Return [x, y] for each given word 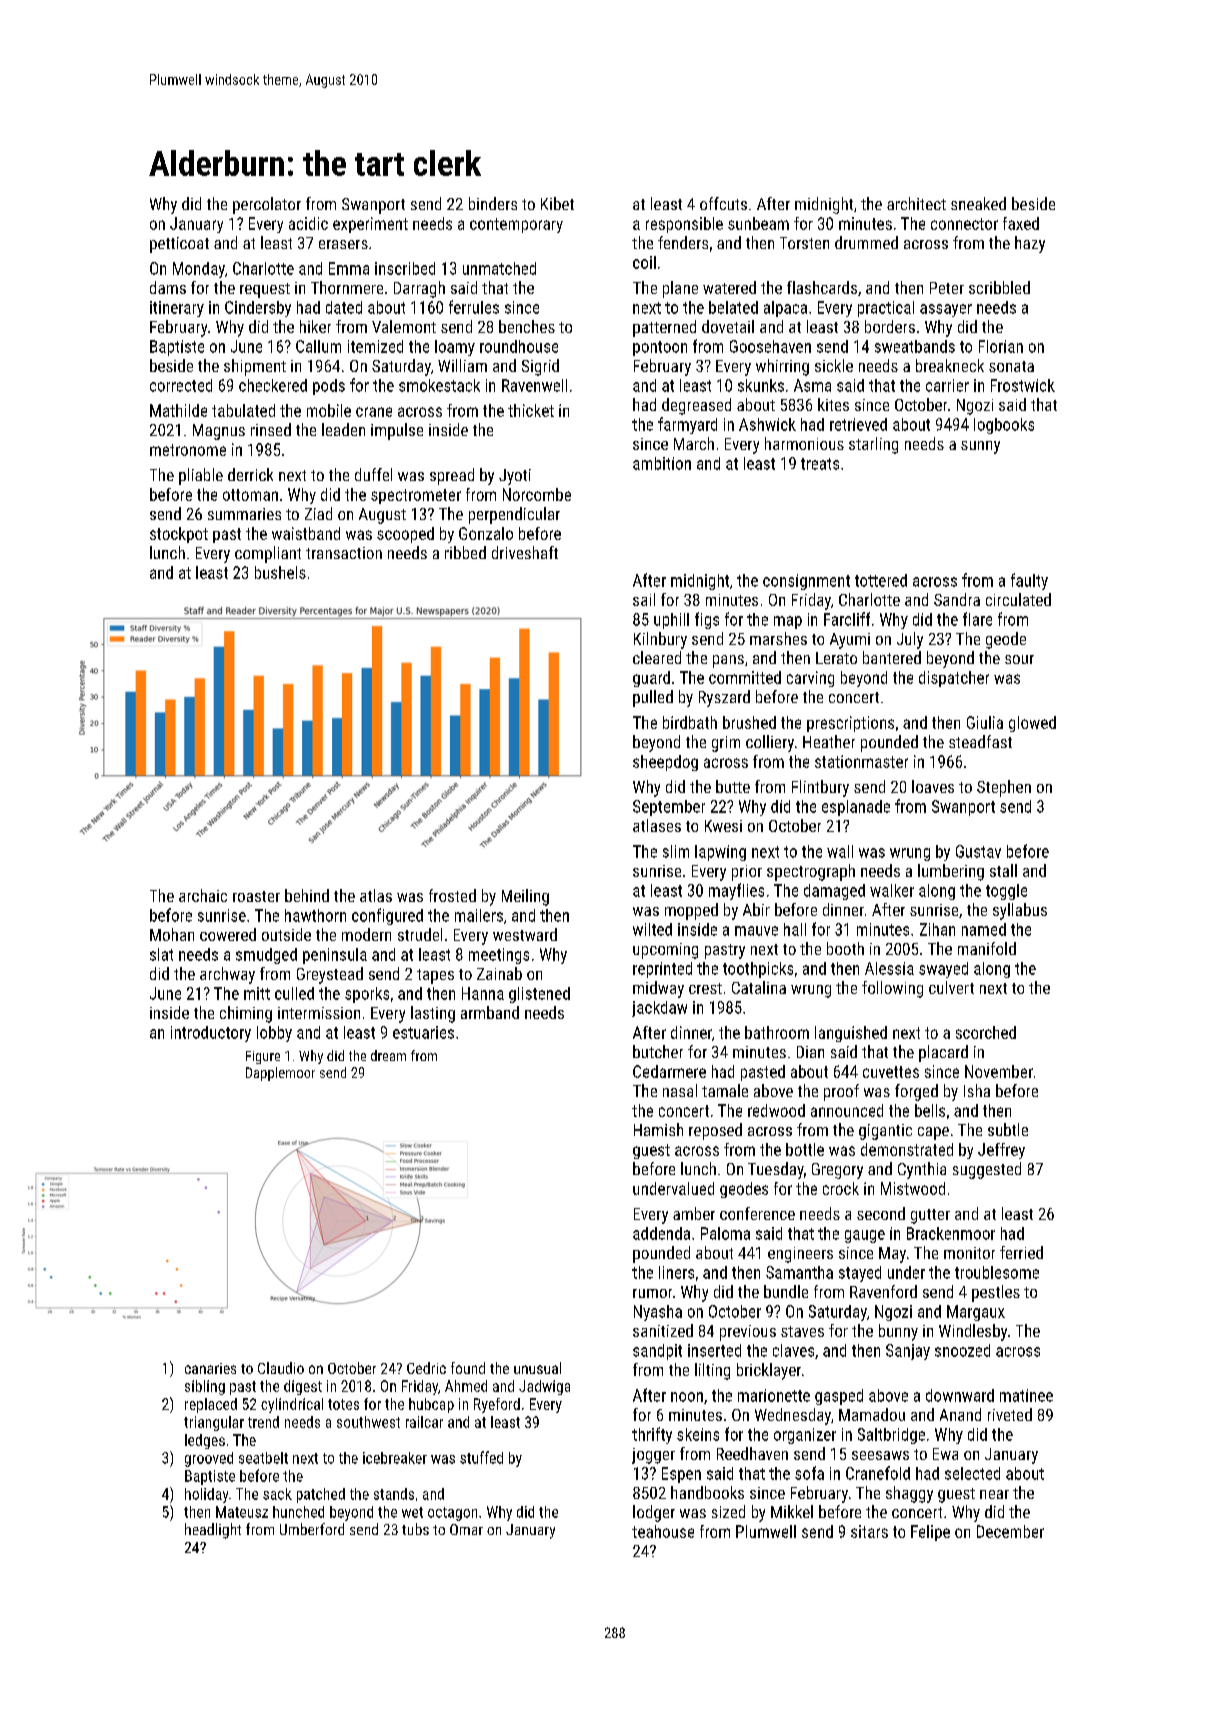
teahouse [663, 1531]
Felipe [930, 1533]
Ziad [318, 513]
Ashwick [767, 424]
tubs [415, 1529]
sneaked [978, 203]
